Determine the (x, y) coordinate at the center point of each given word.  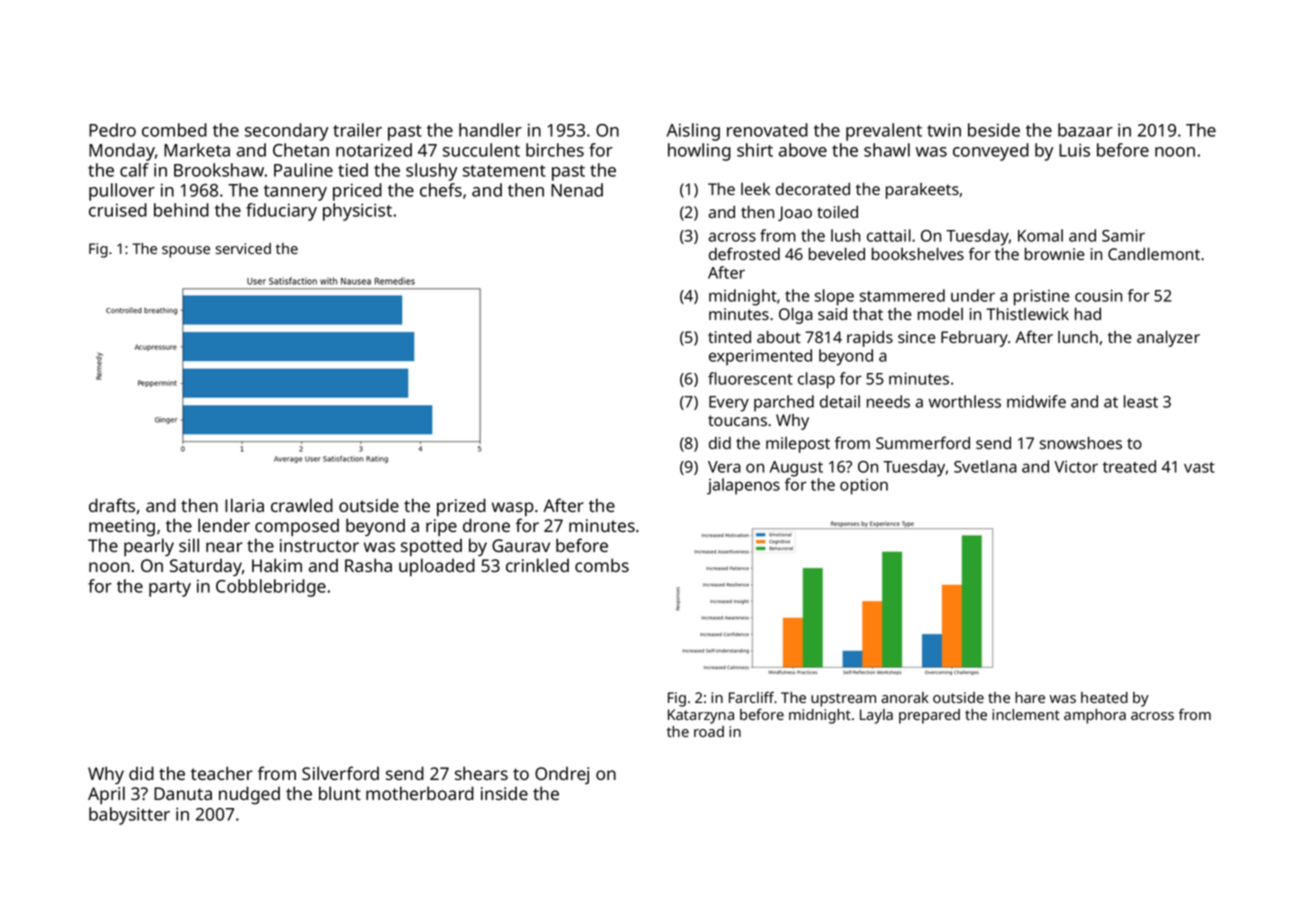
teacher (222, 773)
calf (134, 170)
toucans (737, 420)
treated (1129, 466)
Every (729, 404)
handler (490, 130)
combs (602, 565)
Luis (1074, 150)
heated (1104, 697)
